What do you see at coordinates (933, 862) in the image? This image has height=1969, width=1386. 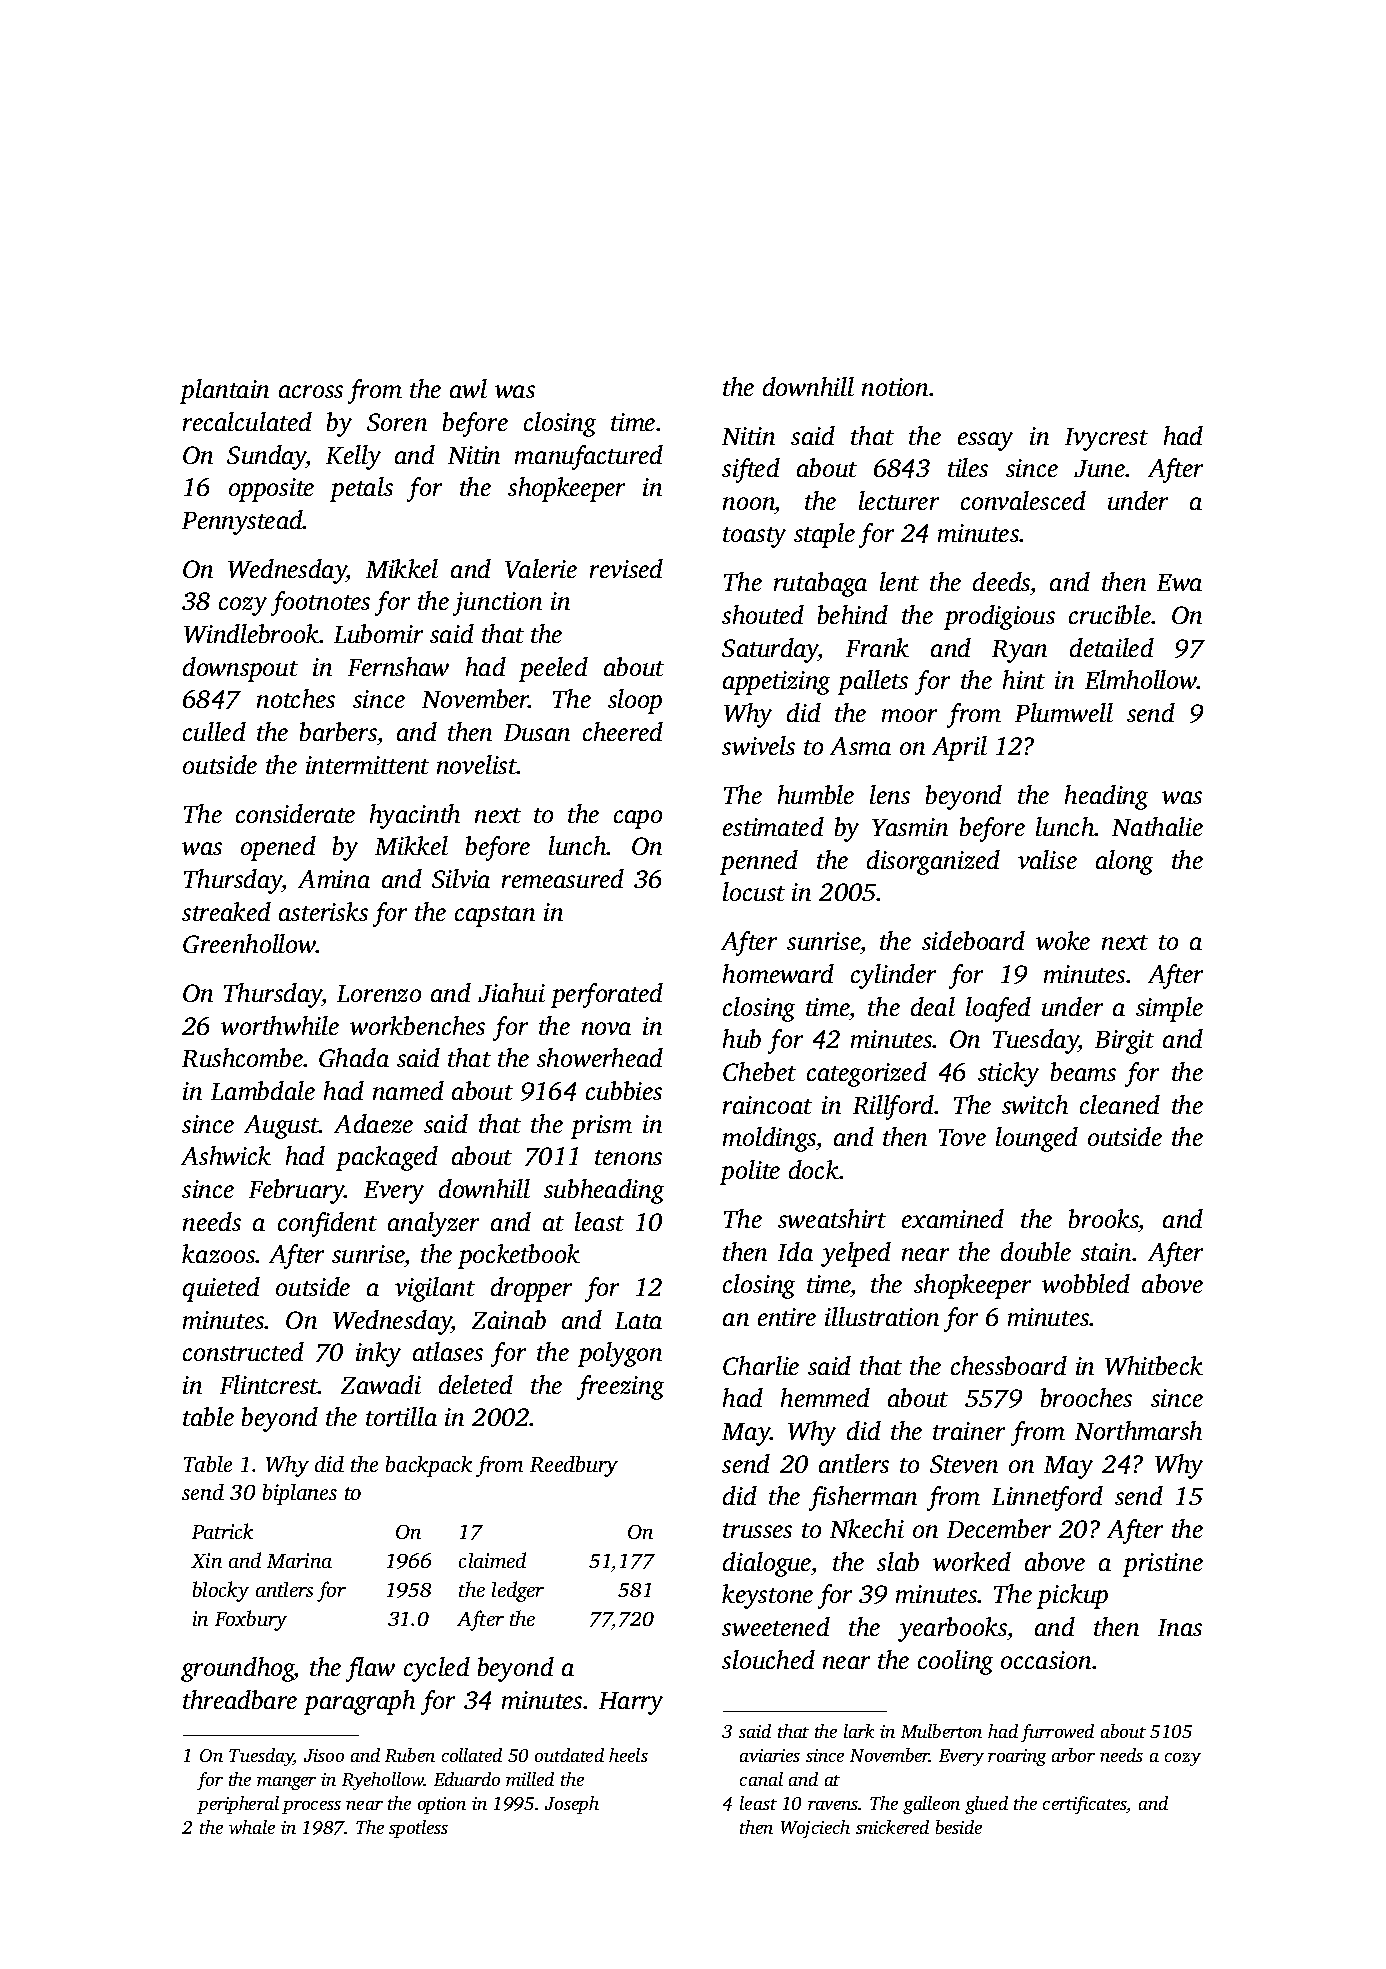 I see `disorganized` at bounding box center [933, 862].
